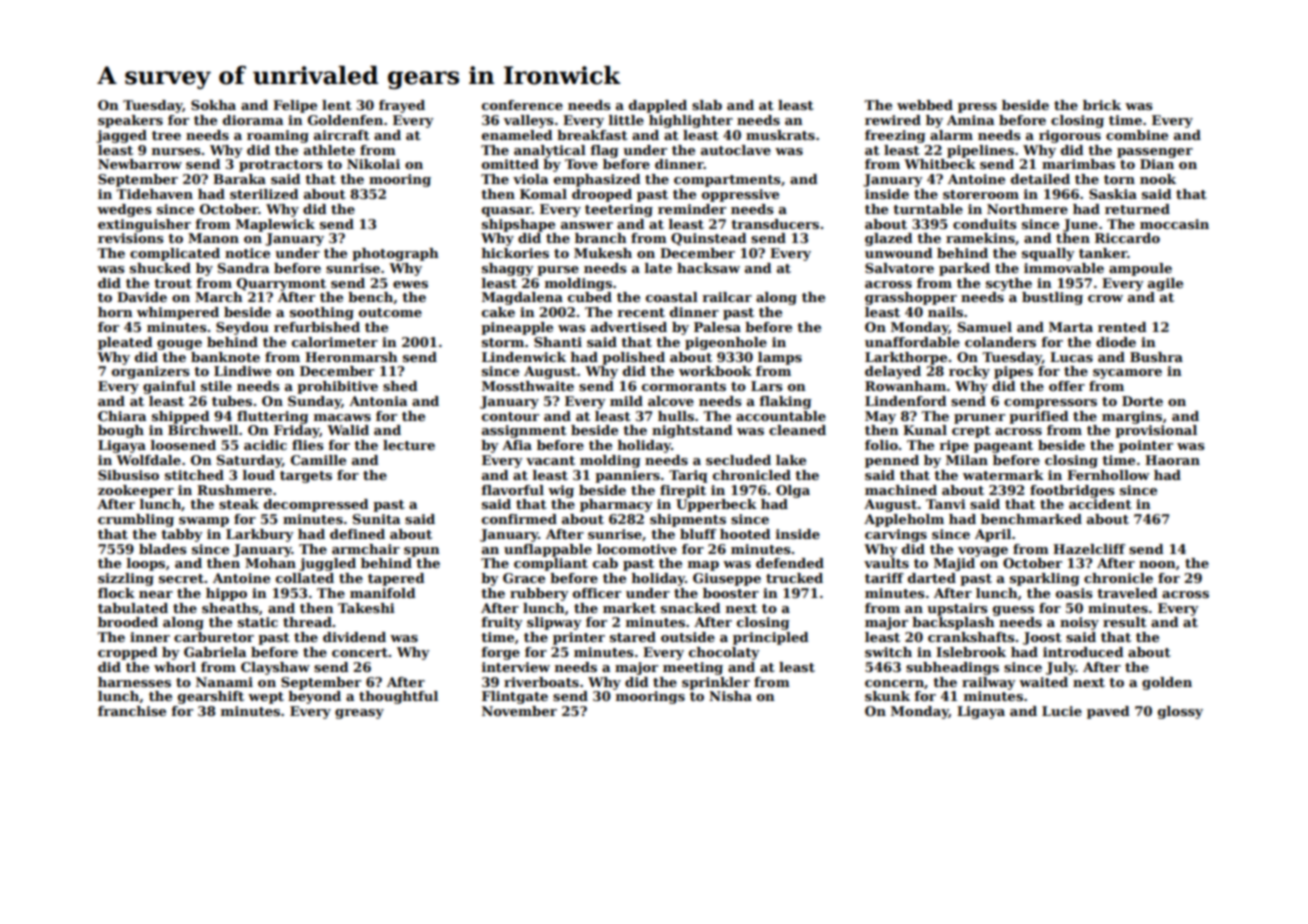 This document has height=924, width=1308. Describe the element at coordinates (519, 711) in the document. I see `November` at that location.
